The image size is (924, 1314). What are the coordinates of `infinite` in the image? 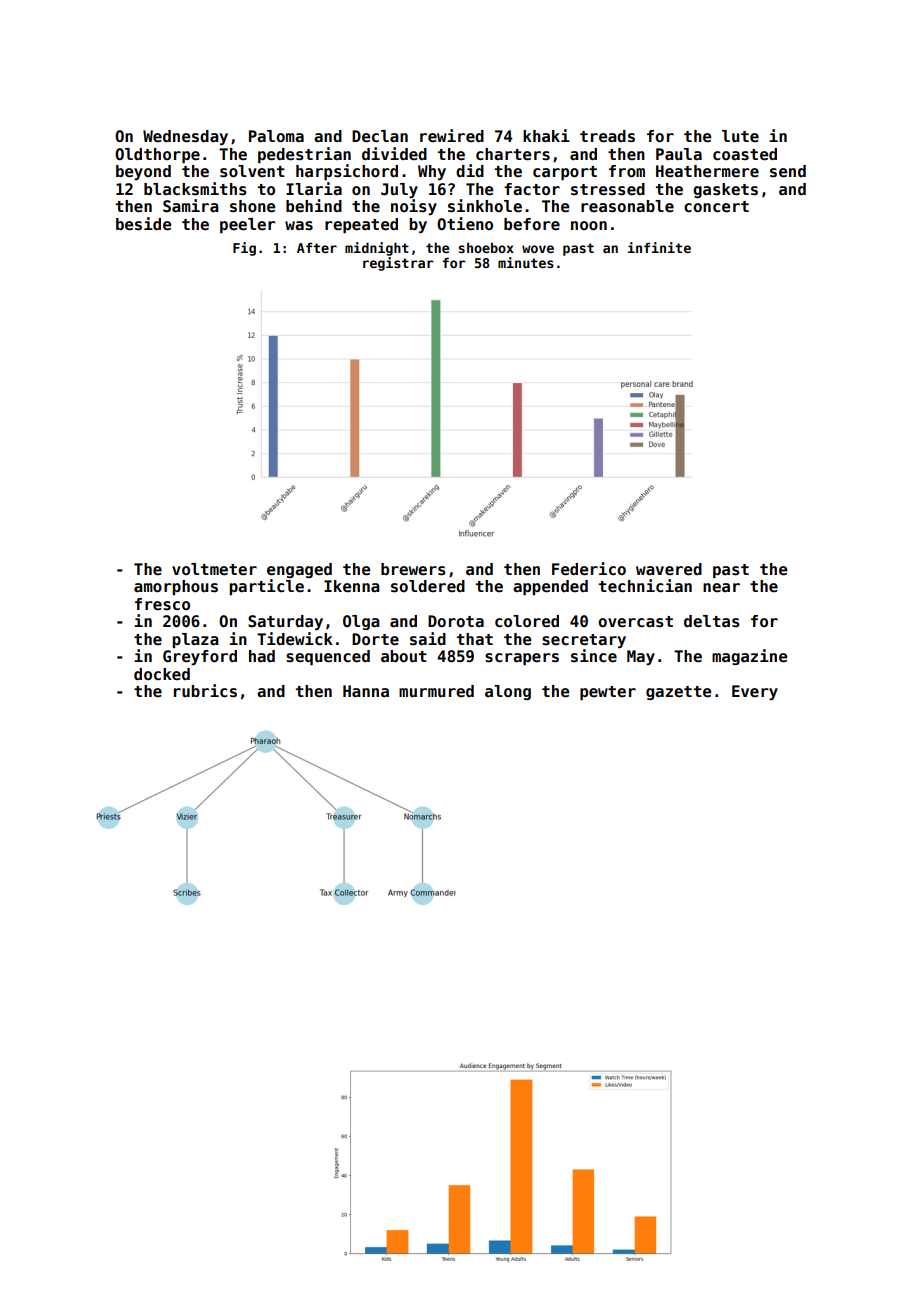 It's located at (659, 247).
